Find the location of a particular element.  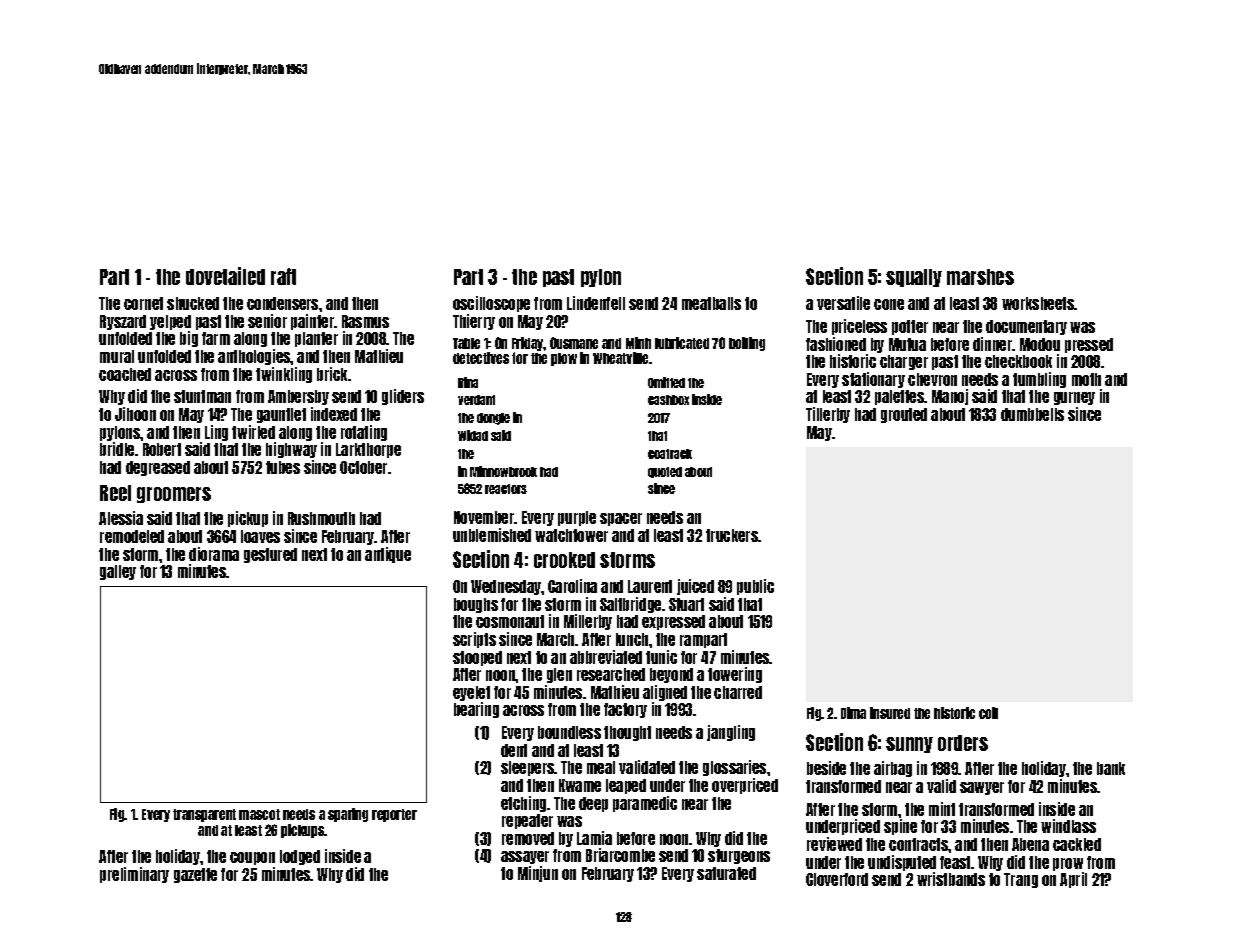

charger is located at coordinates (904, 362).
